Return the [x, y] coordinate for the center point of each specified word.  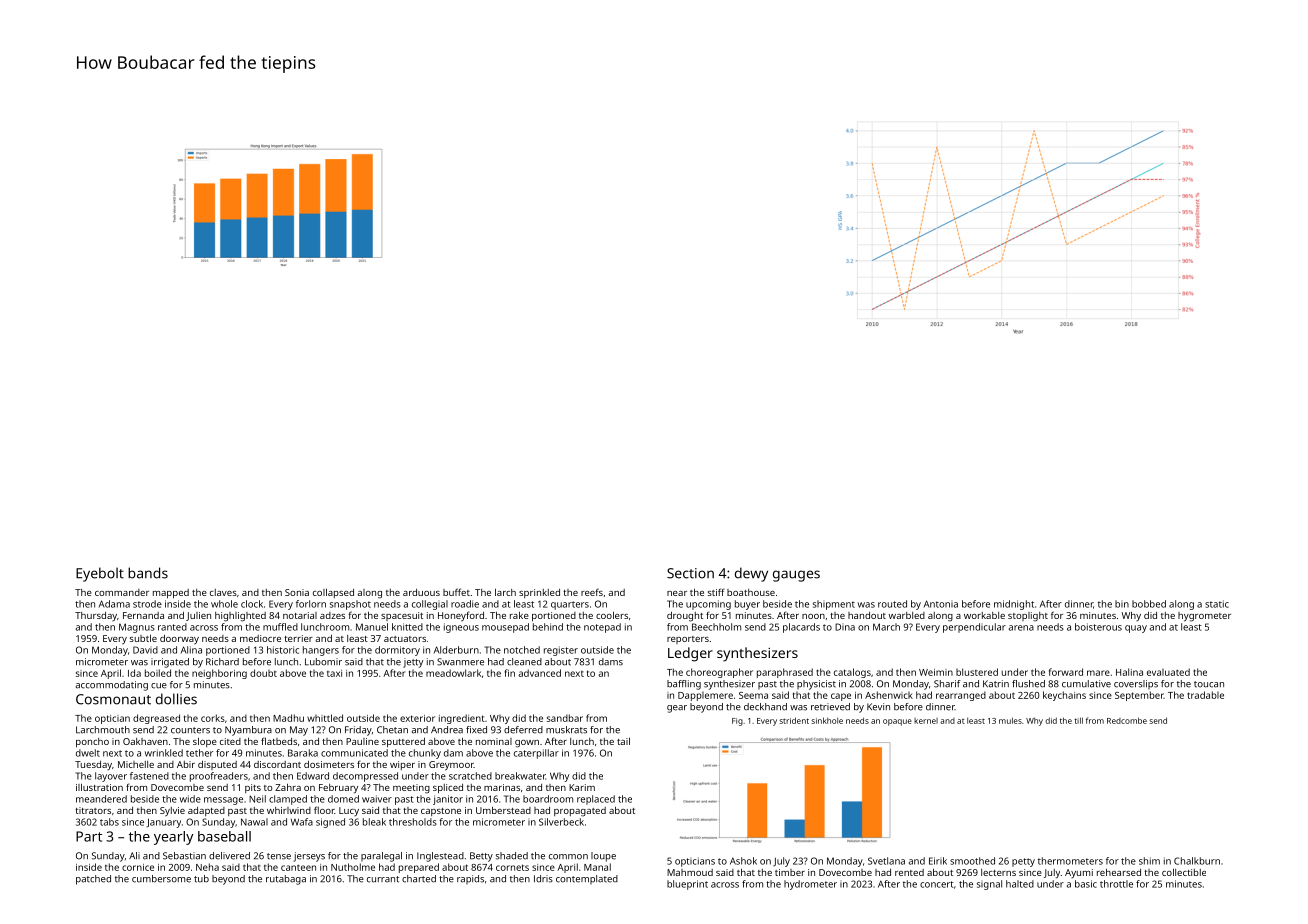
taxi [334, 673]
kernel [926, 721]
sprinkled [539, 593]
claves [223, 592]
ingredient [462, 719]
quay [1136, 629]
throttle [1116, 884]
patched [93, 880]
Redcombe [1127, 720]
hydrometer [810, 885]
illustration [99, 787]
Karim [582, 787]
